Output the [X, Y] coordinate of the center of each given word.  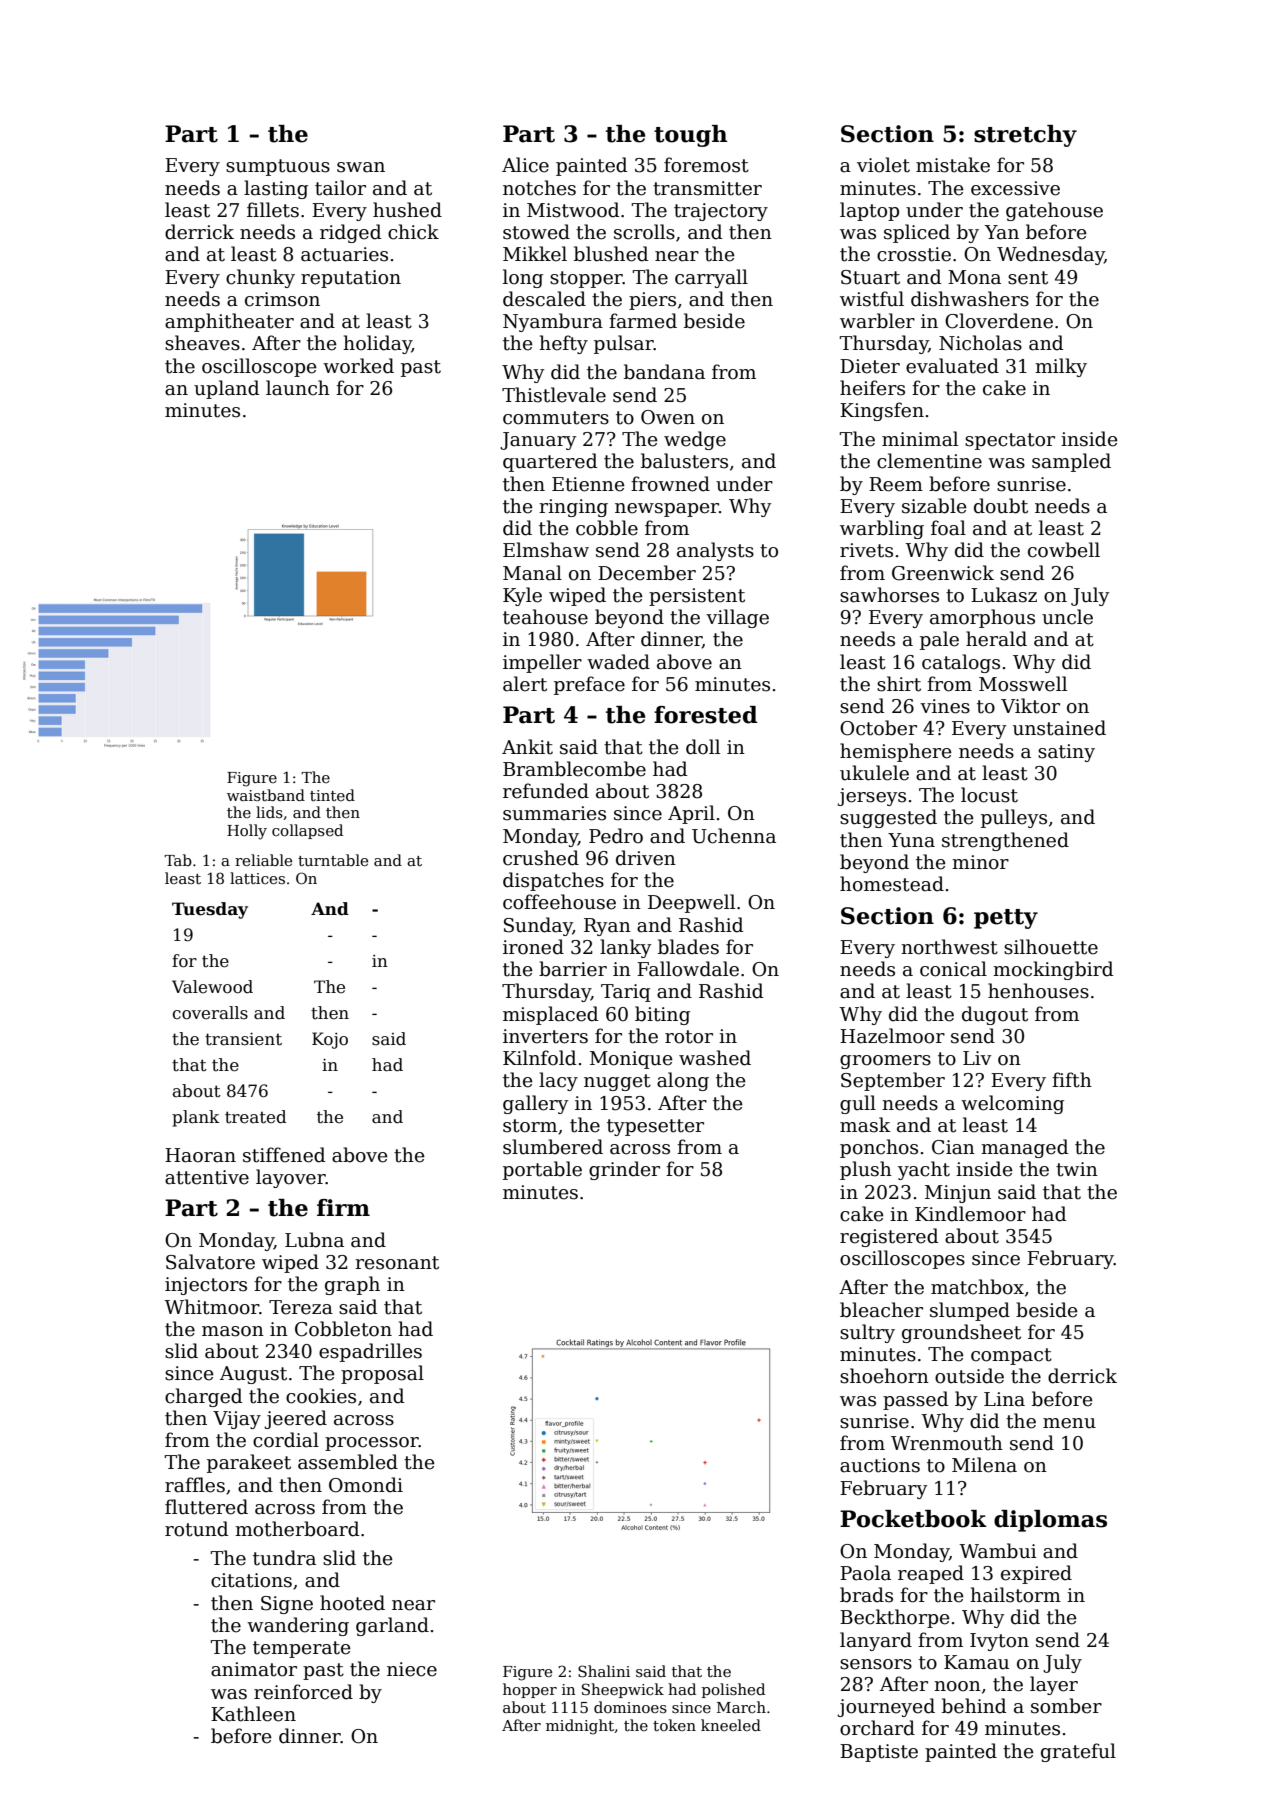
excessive [1015, 188]
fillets [273, 210]
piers [652, 301]
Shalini [604, 1671]
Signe [287, 1605]
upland [226, 389]
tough [690, 136]
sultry [867, 1333]
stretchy [1025, 136]
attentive [207, 1177]
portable [542, 1170]
